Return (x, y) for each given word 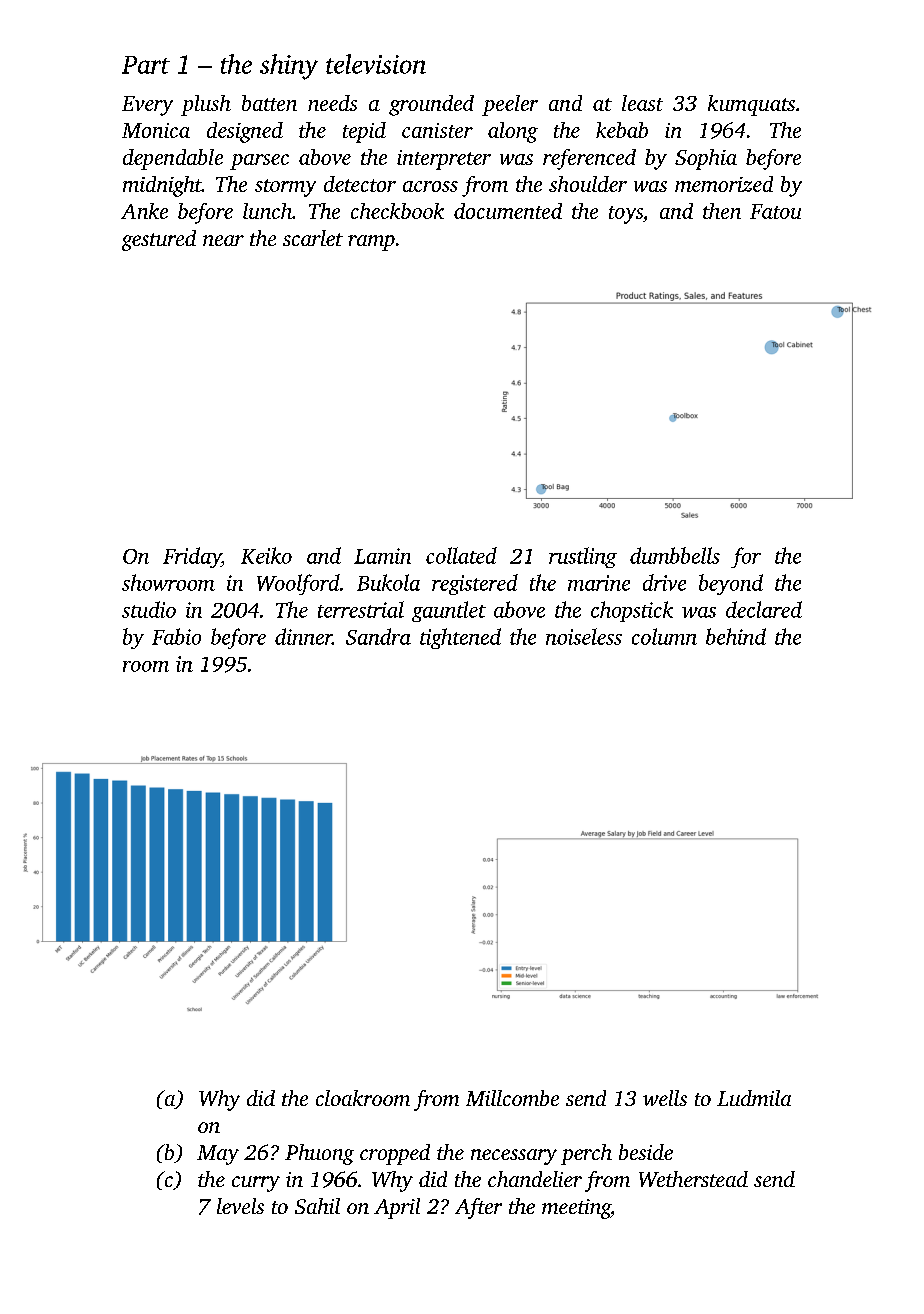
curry (256, 1184)
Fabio (176, 636)
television (376, 64)
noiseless (584, 636)
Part (146, 65)
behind (736, 636)
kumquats (751, 105)
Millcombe (512, 1098)
